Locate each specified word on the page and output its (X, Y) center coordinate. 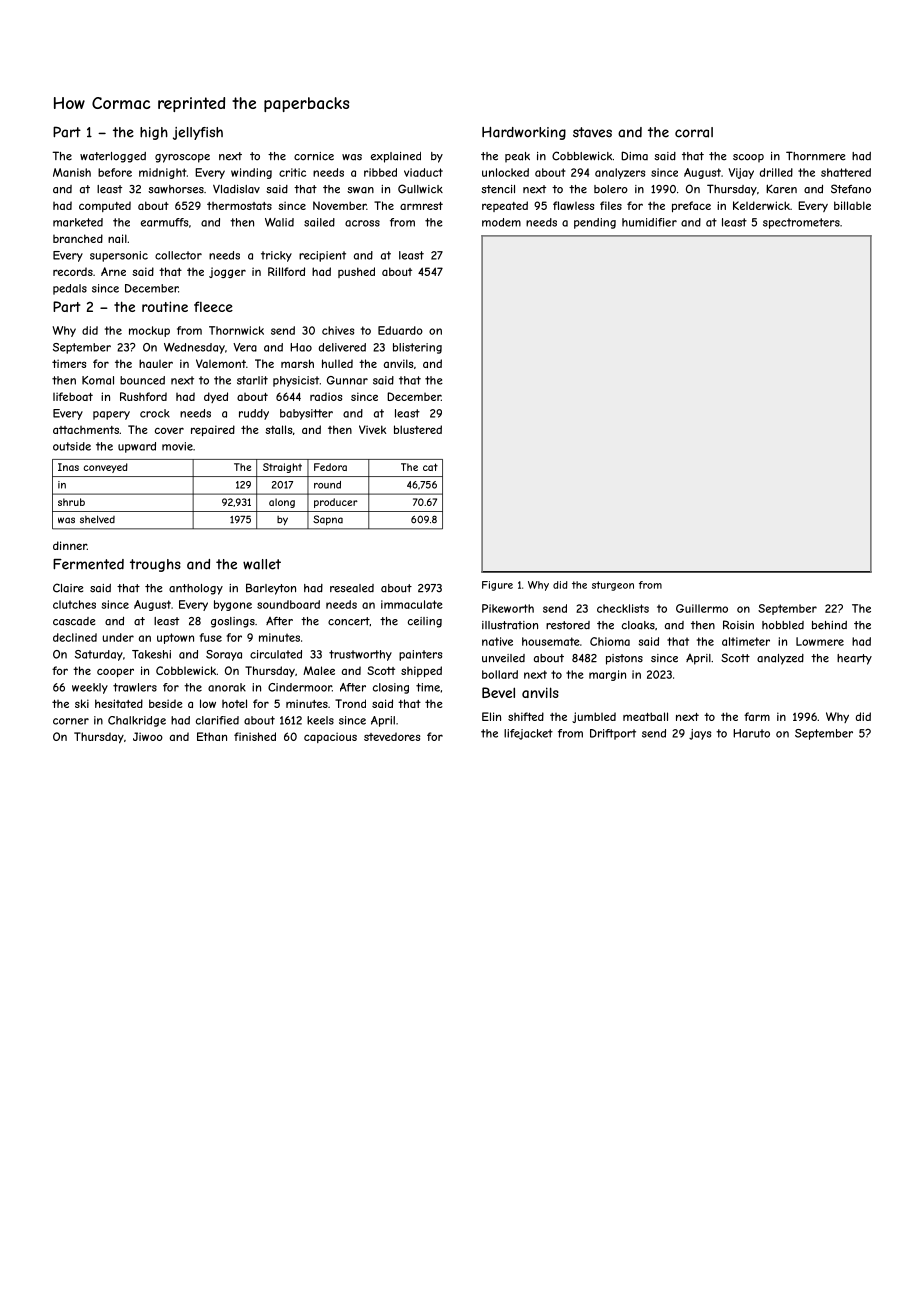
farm (757, 716)
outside (72, 446)
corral (694, 132)
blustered (418, 429)
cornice (314, 156)
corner (71, 721)
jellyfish (198, 133)
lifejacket (528, 734)
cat (430, 467)
